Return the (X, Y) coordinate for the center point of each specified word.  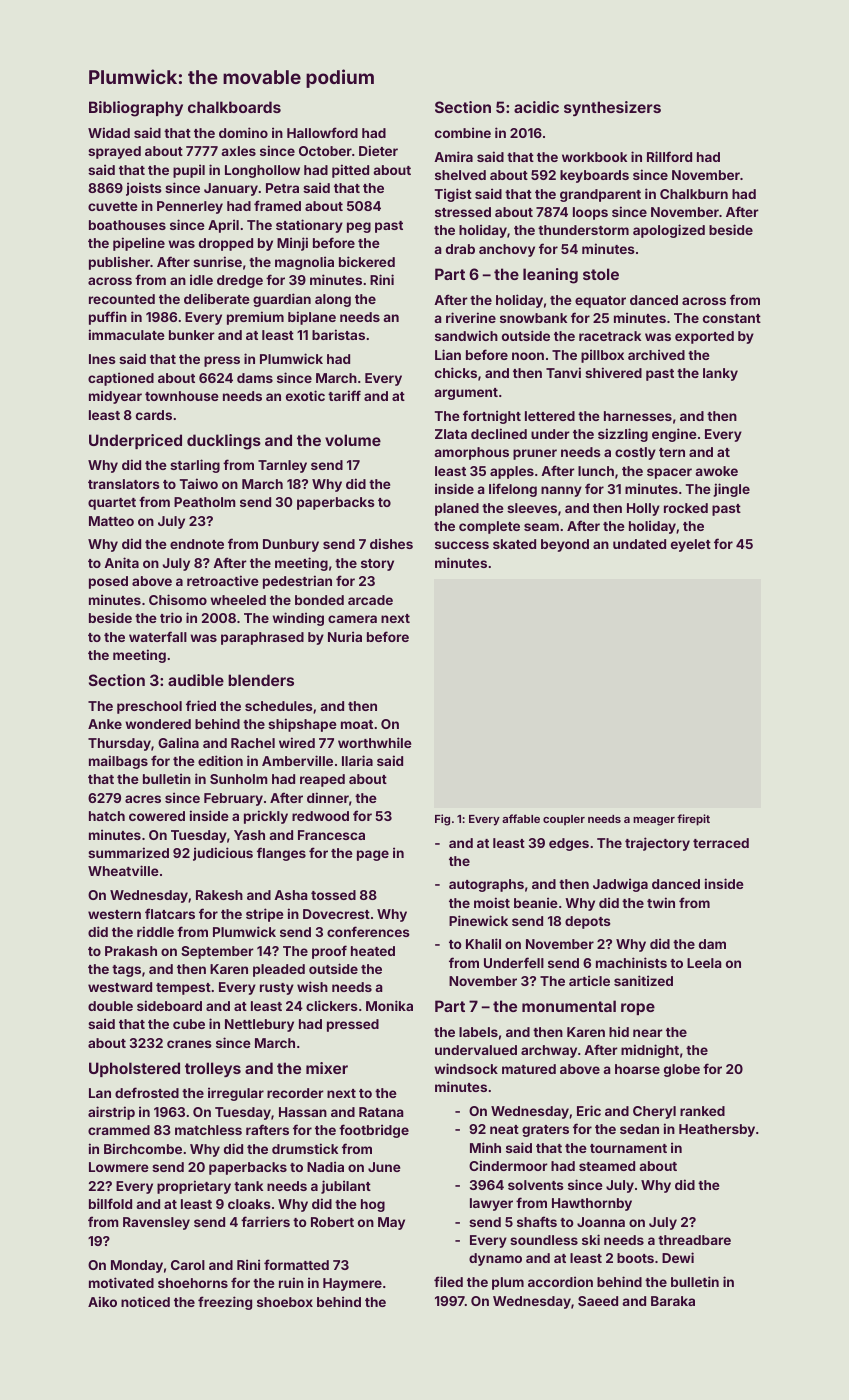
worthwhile (374, 742)
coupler (564, 820)
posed (108, 582)
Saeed (598, 1301)
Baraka (673, 1301)
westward (120, 987)
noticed (145, 1301)
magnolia (304, 263)
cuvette (112, 206)
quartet (112, 504)
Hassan (303, 1112)
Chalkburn (694, 194)
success (462, 545)
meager (654, 821)
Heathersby (717, 1130)
